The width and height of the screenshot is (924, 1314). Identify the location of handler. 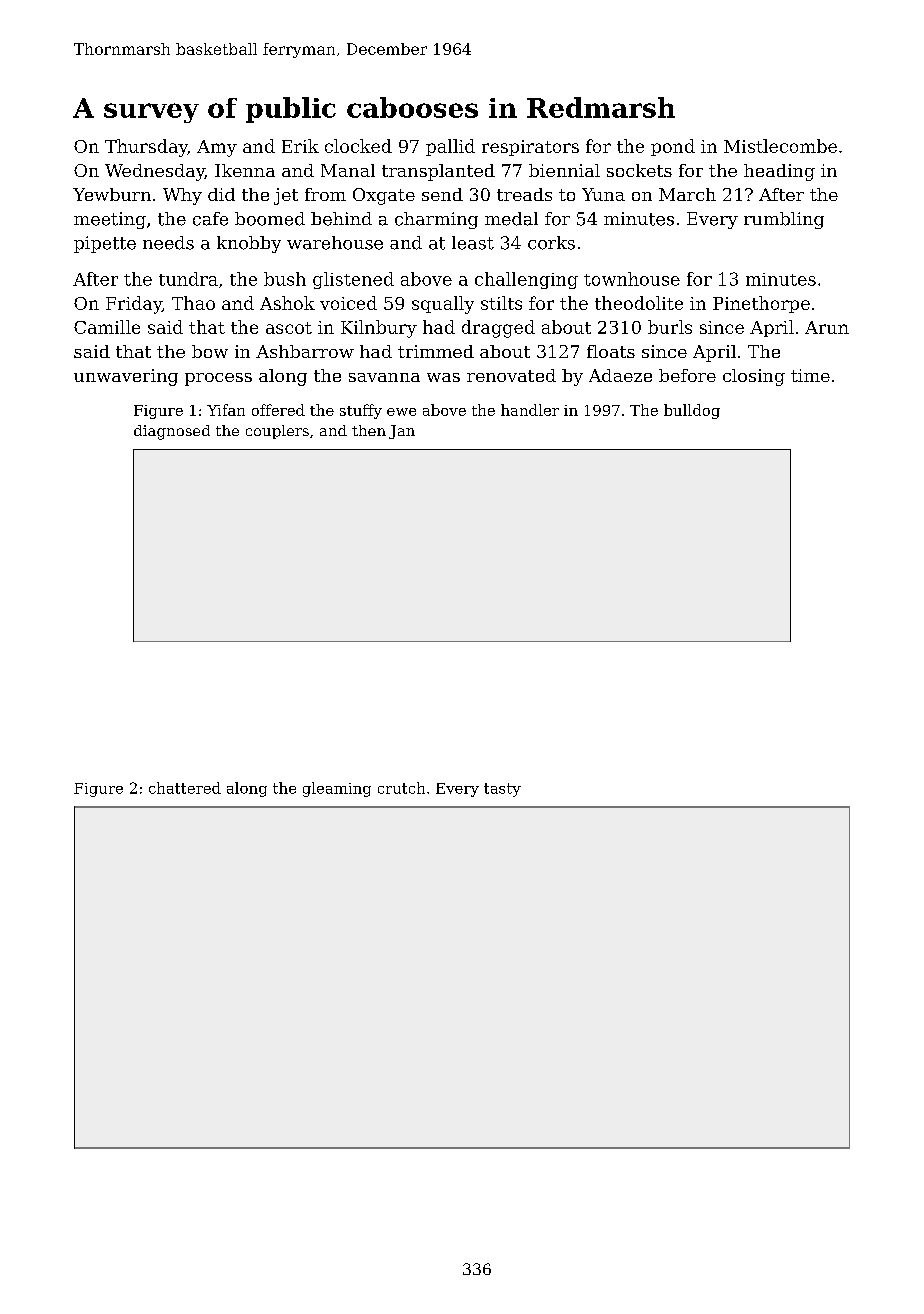
(530, 410).
